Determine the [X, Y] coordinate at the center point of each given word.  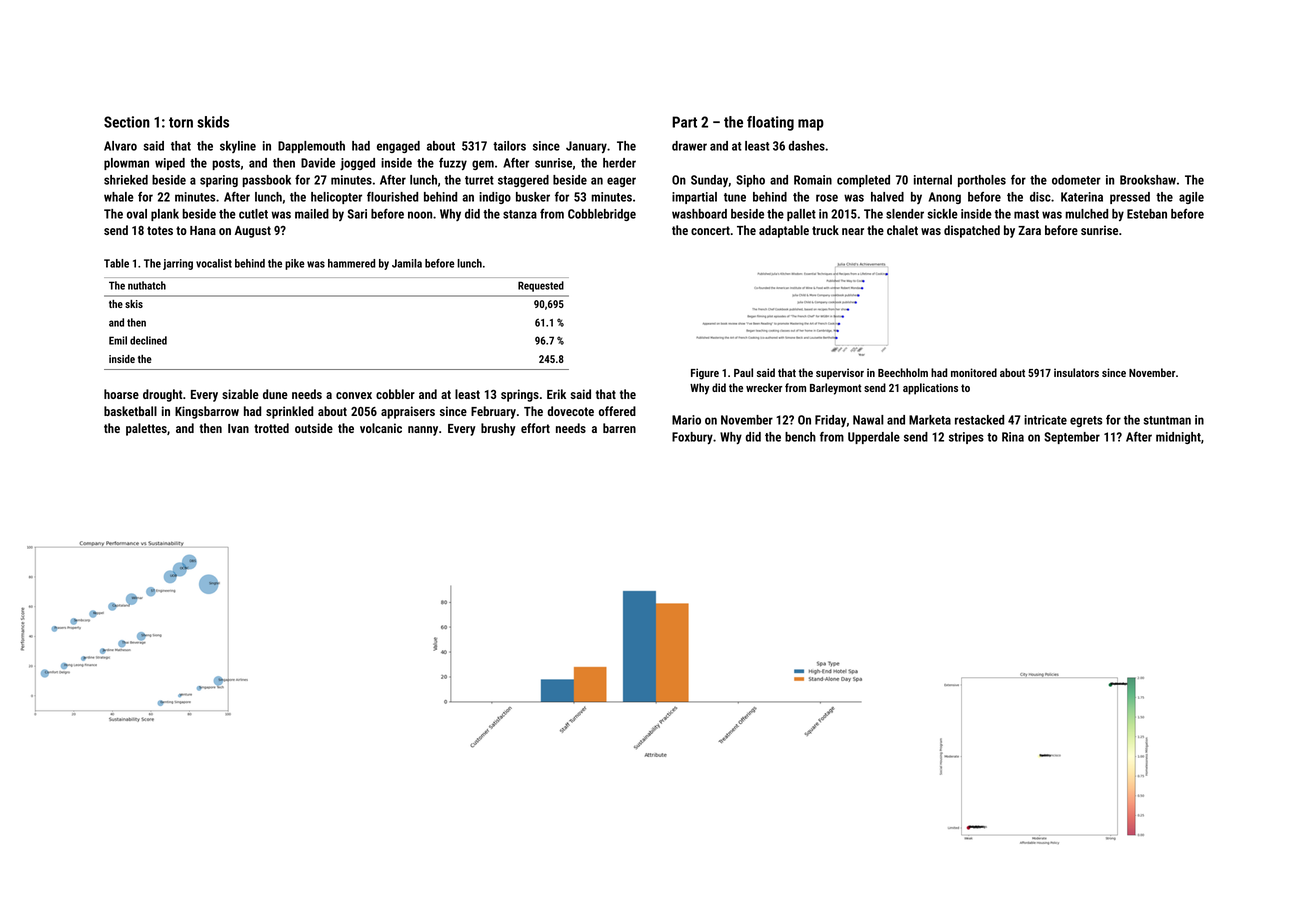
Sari [357, 214]
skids [213, 122]
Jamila [407, 263]
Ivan [238, 428]
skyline [238, 147]
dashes [807, 146]
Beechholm [903, 372]
